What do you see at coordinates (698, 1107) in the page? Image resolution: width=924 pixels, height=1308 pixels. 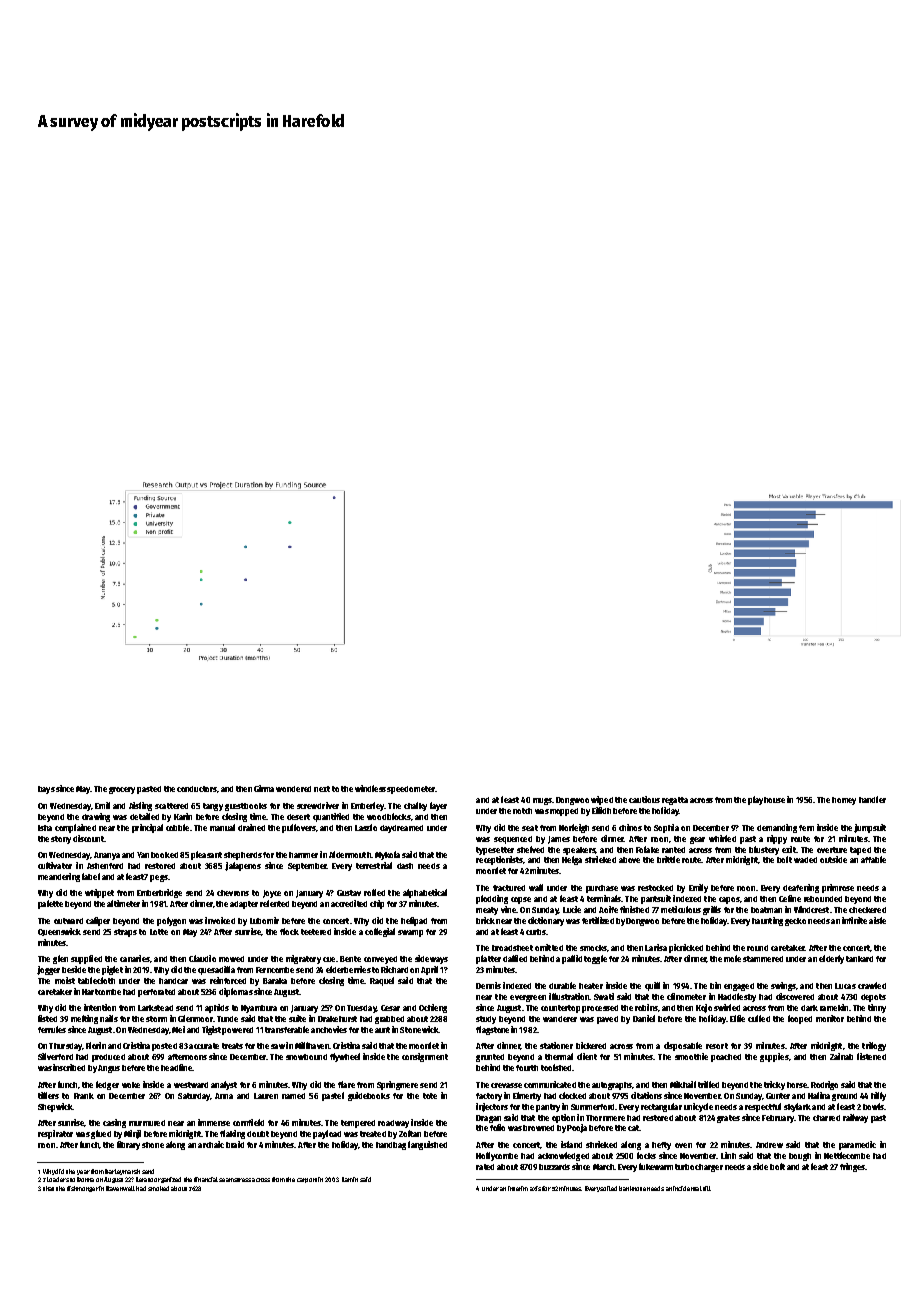 I see `unicycle` at bounding box center [698, 1107].
